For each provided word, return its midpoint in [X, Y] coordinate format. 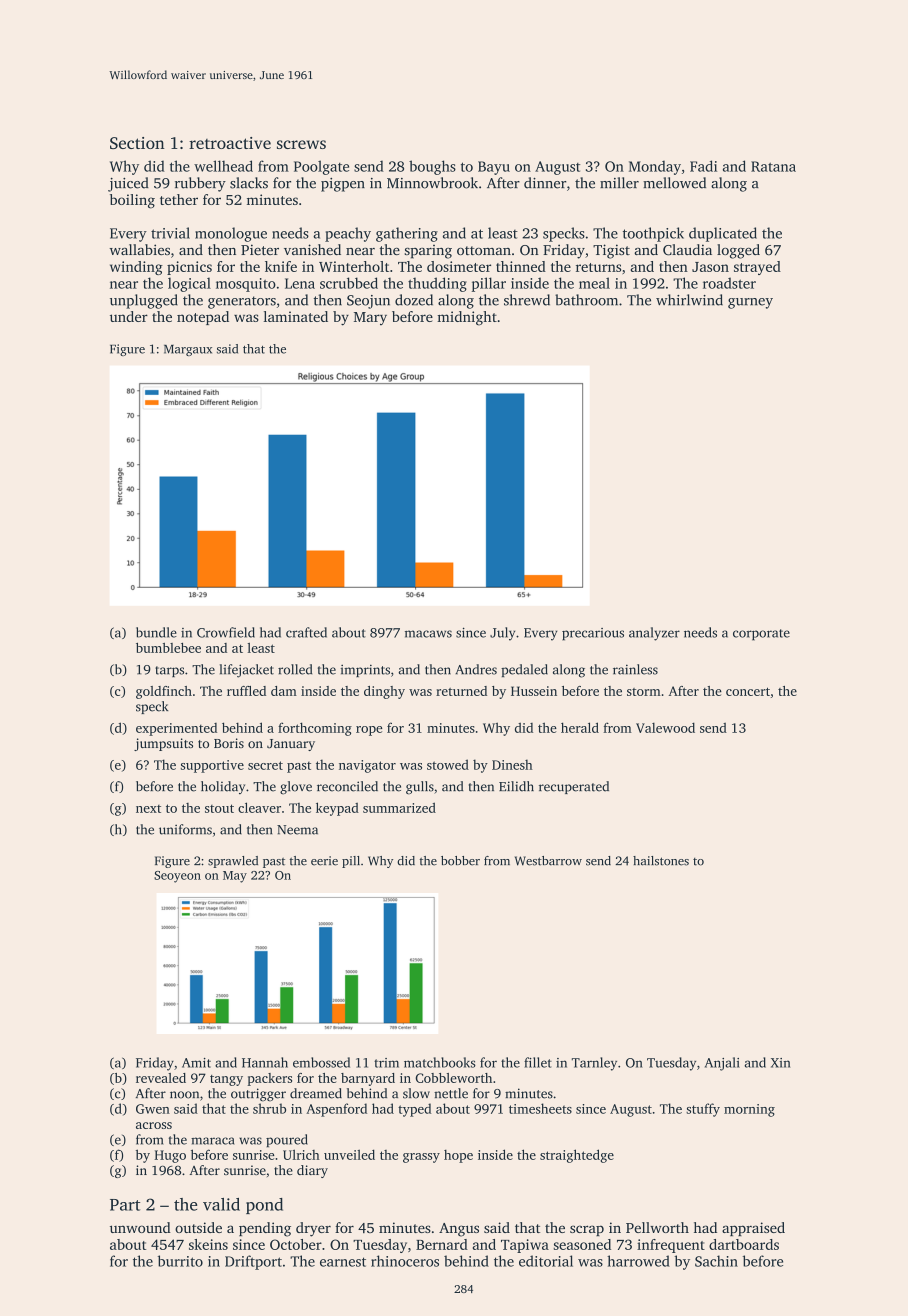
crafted [306, 632]
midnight [467, 318]
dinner [545, 183]
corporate [761, 635]
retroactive [230, 143]
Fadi [703, 166]
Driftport [253, 1262]
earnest [343, 1262]
